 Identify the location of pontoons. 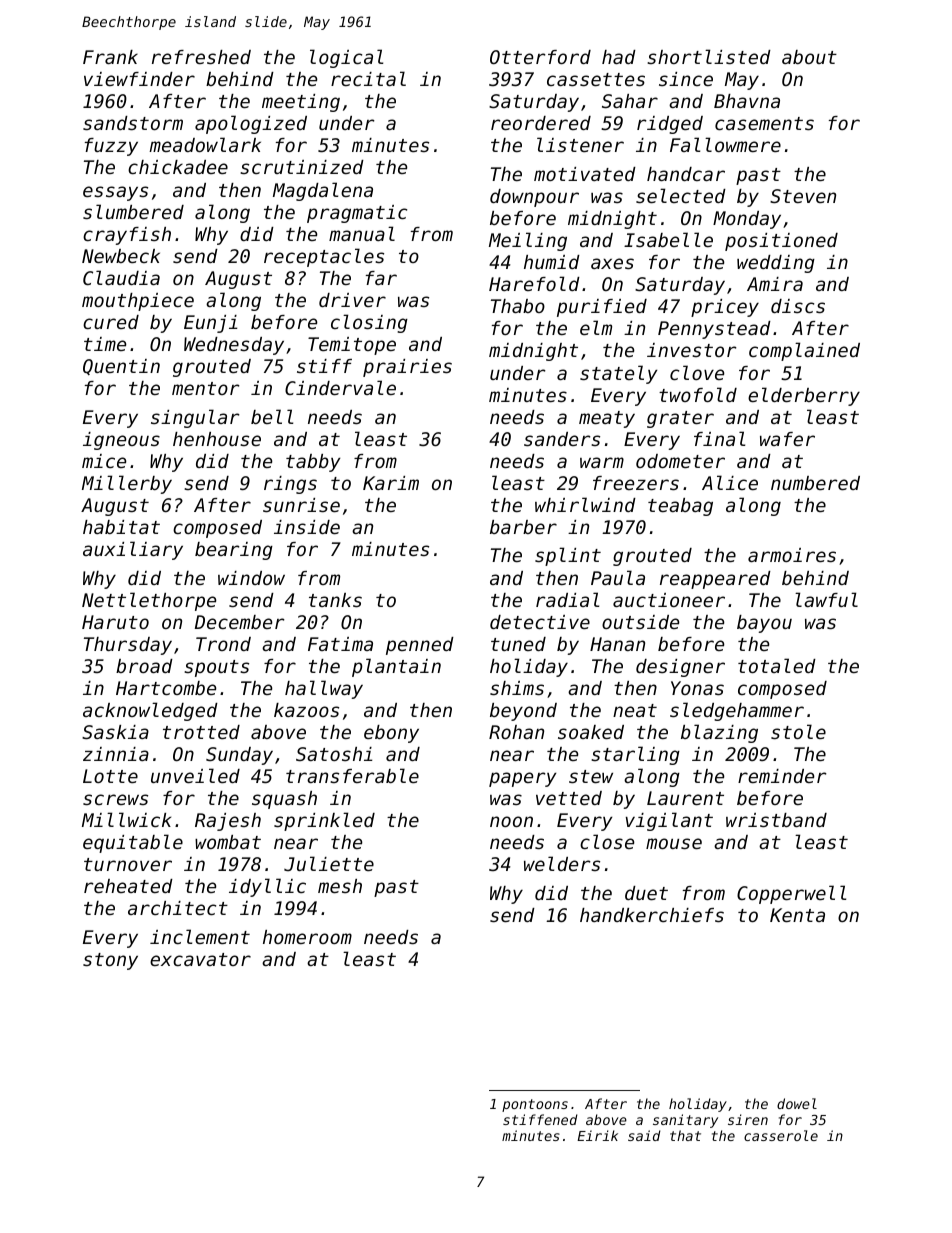
(535, 1105).
